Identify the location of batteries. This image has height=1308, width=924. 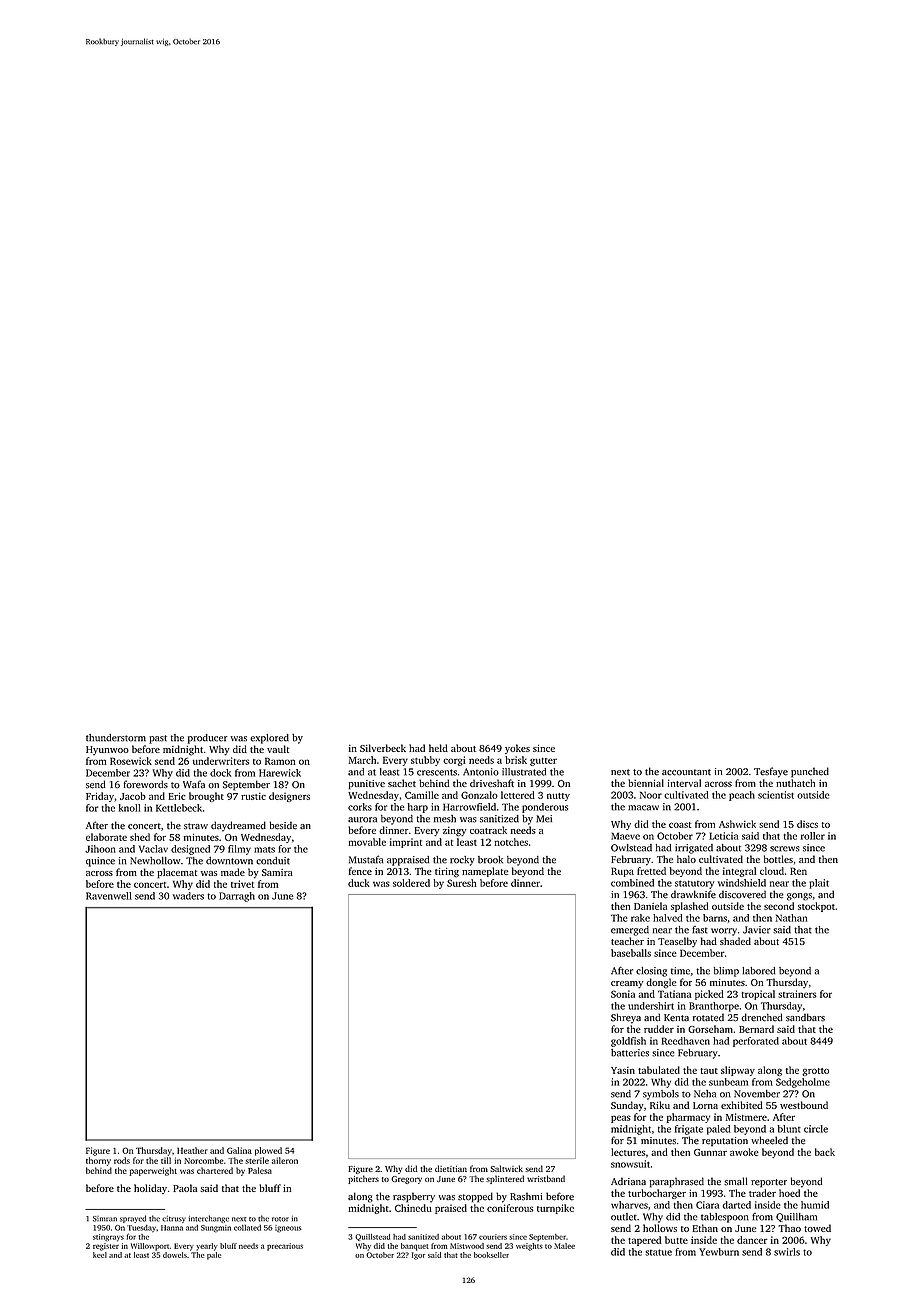
(630, 1053).
